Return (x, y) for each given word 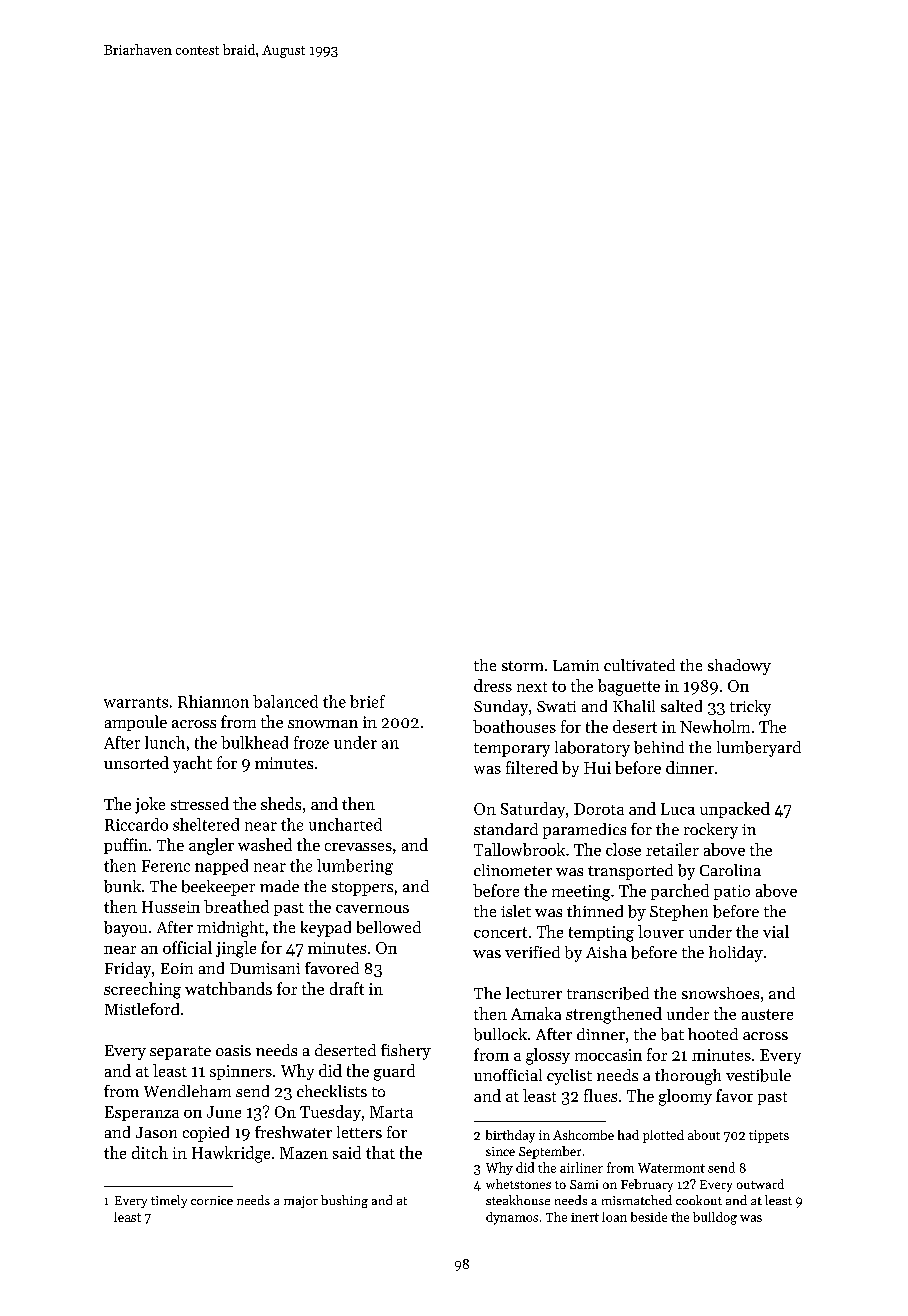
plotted (663, 1136)
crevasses (358, 847)
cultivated (639, 665)
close (623, 849)
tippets (769, 1136)
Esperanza (142, 1113)
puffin (126, 846)
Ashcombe (583, 1135)
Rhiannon (213, 701)
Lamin (576, 665)
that (380, 1152)
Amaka (536, 1013)
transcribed (608, 993)
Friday (128, 970)
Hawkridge (231, 1154)
